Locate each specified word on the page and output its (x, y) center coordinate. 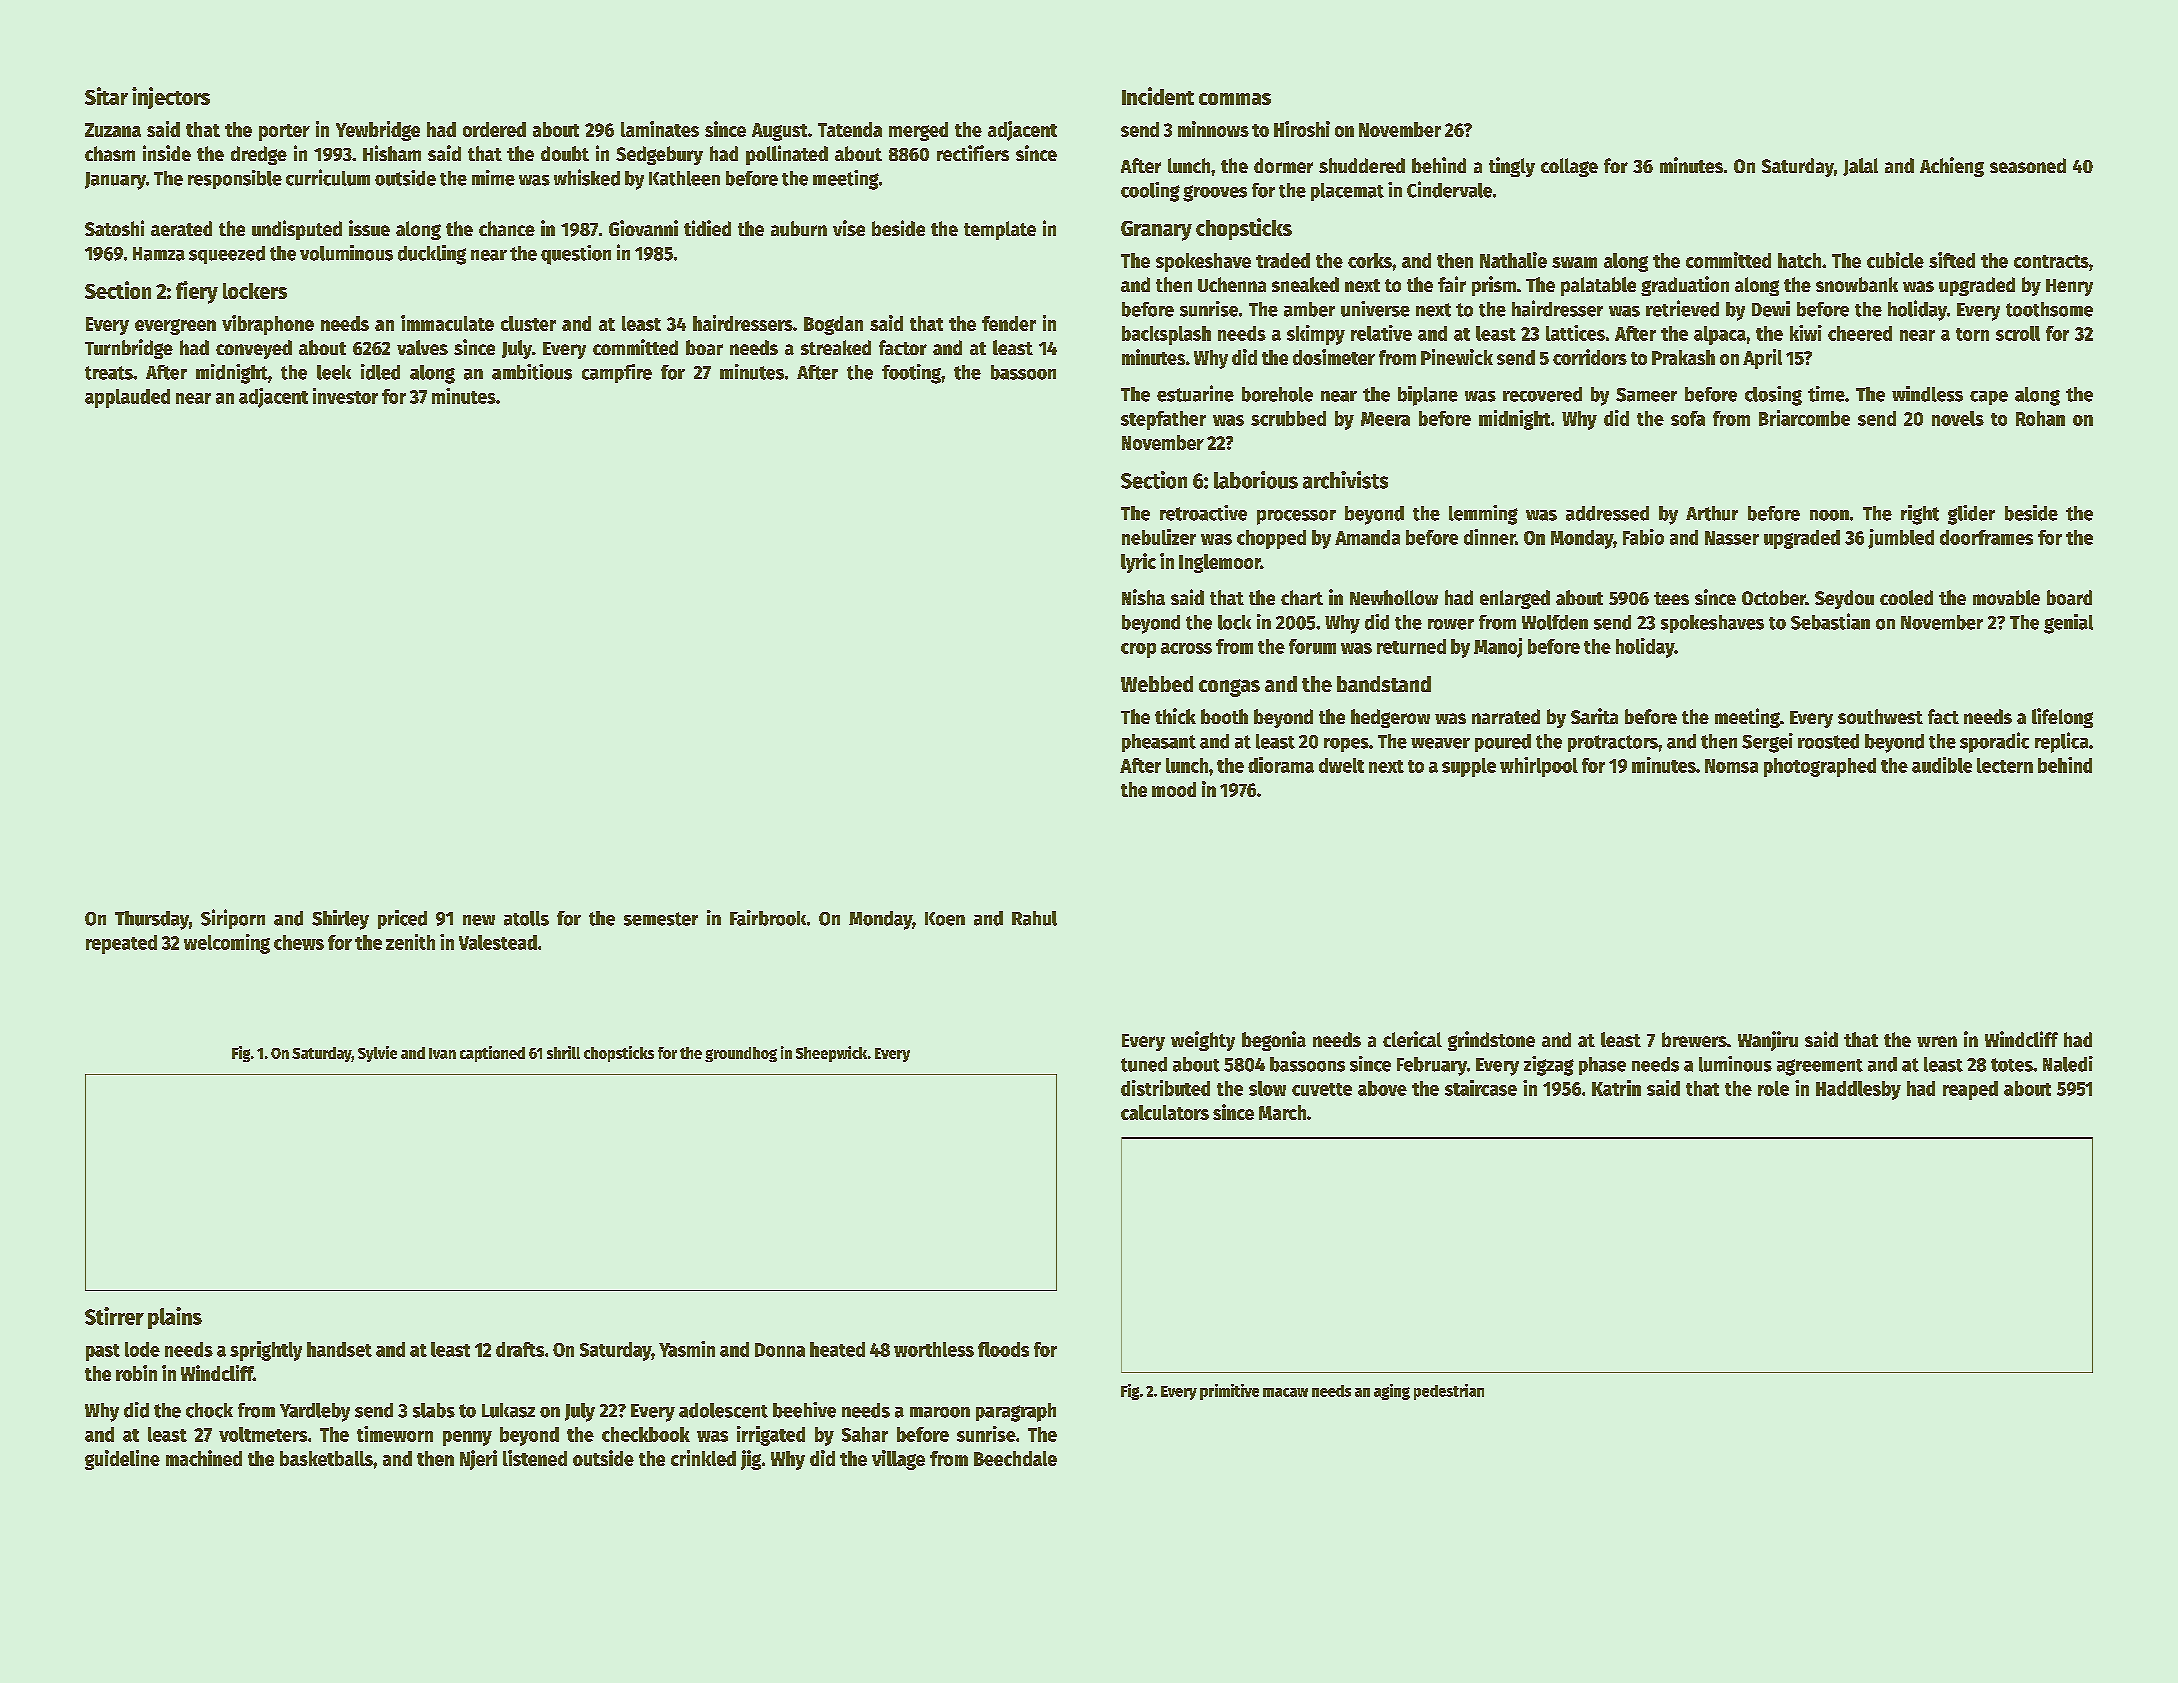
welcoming (227, 944)
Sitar (106, 96)
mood (1174, 789)
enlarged (1515, 599)
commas (1235, 99)
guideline (122, 1460)
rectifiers (973, 153)
